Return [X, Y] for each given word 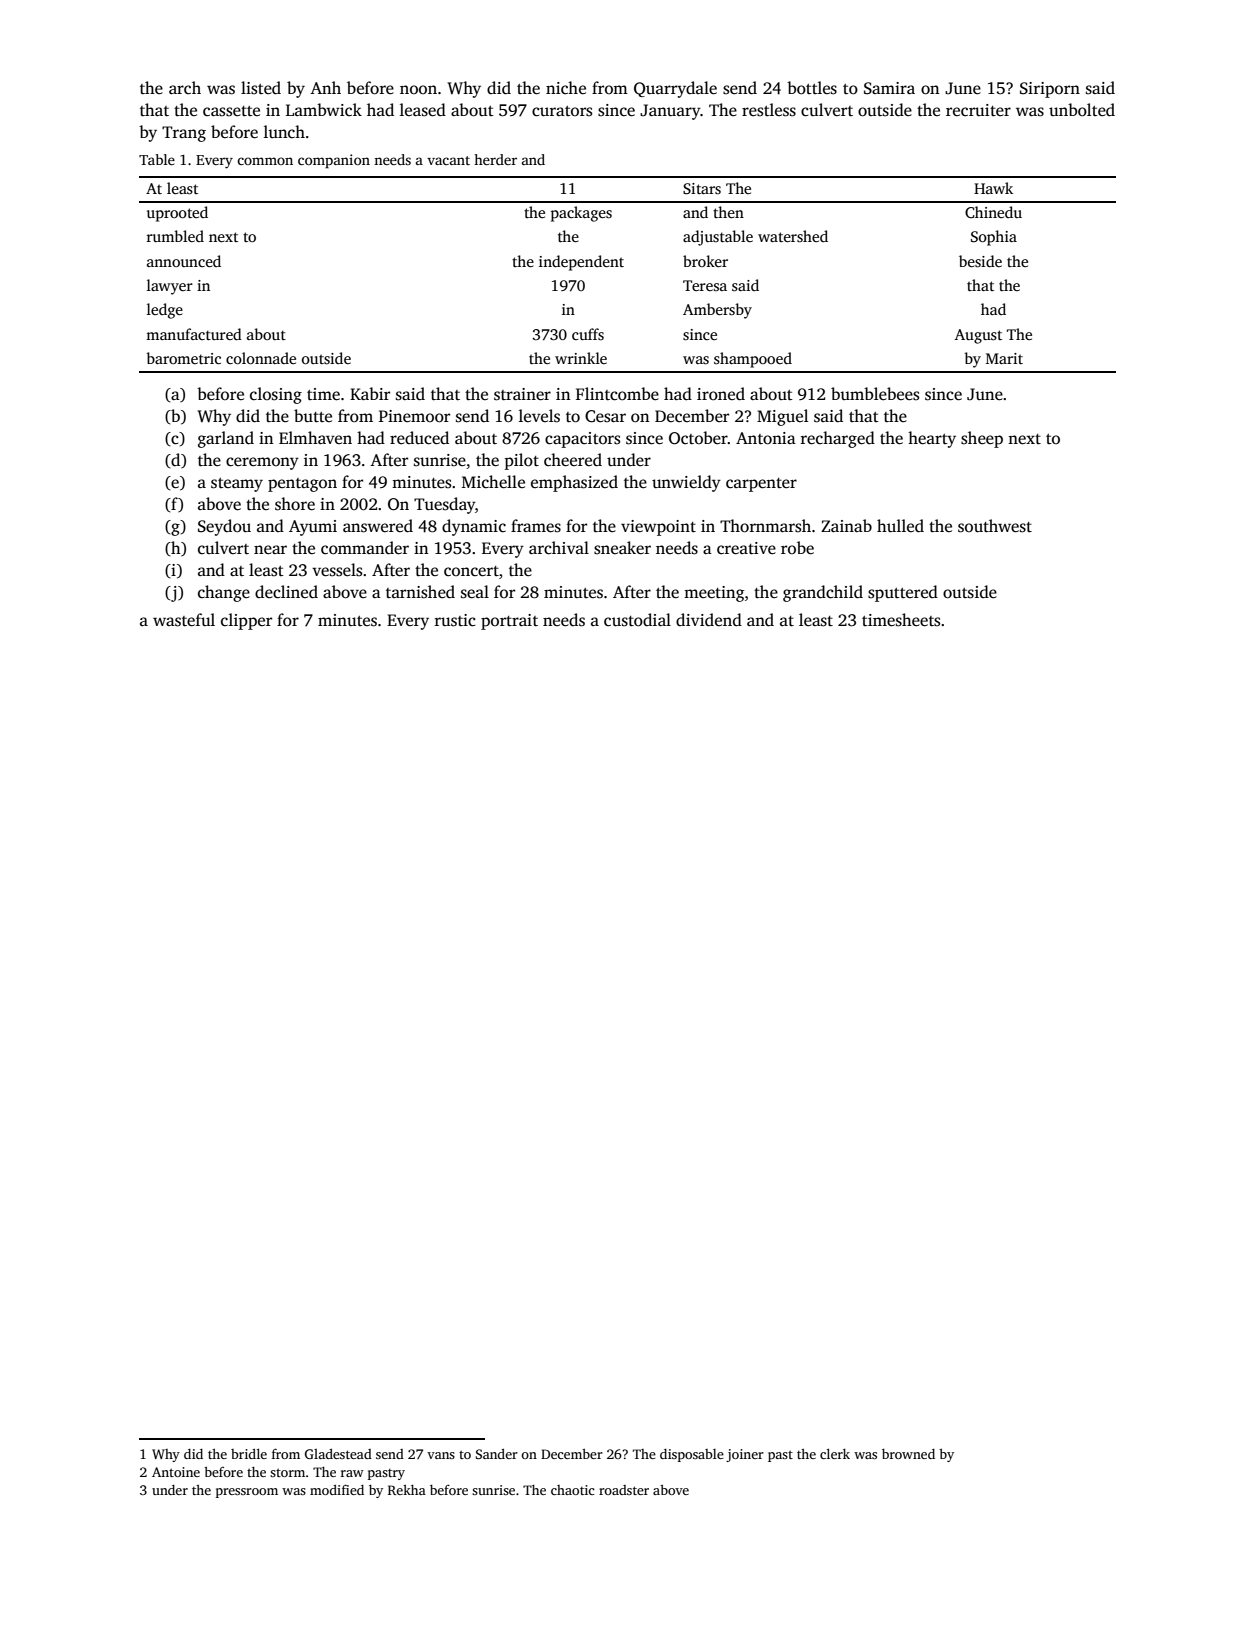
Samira [889, 88]
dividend [709, 620]
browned [908, 1454]
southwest [995, 526]
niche [566, 88]
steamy [237, 485]
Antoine [176, 1472]
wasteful [184, 620]
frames [536, 526]
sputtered [903, 593]
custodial [637, 620]
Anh [325, 87]
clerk [835, 1454]
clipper [246, 621]
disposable [692, 1455]
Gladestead [338, 1454]
